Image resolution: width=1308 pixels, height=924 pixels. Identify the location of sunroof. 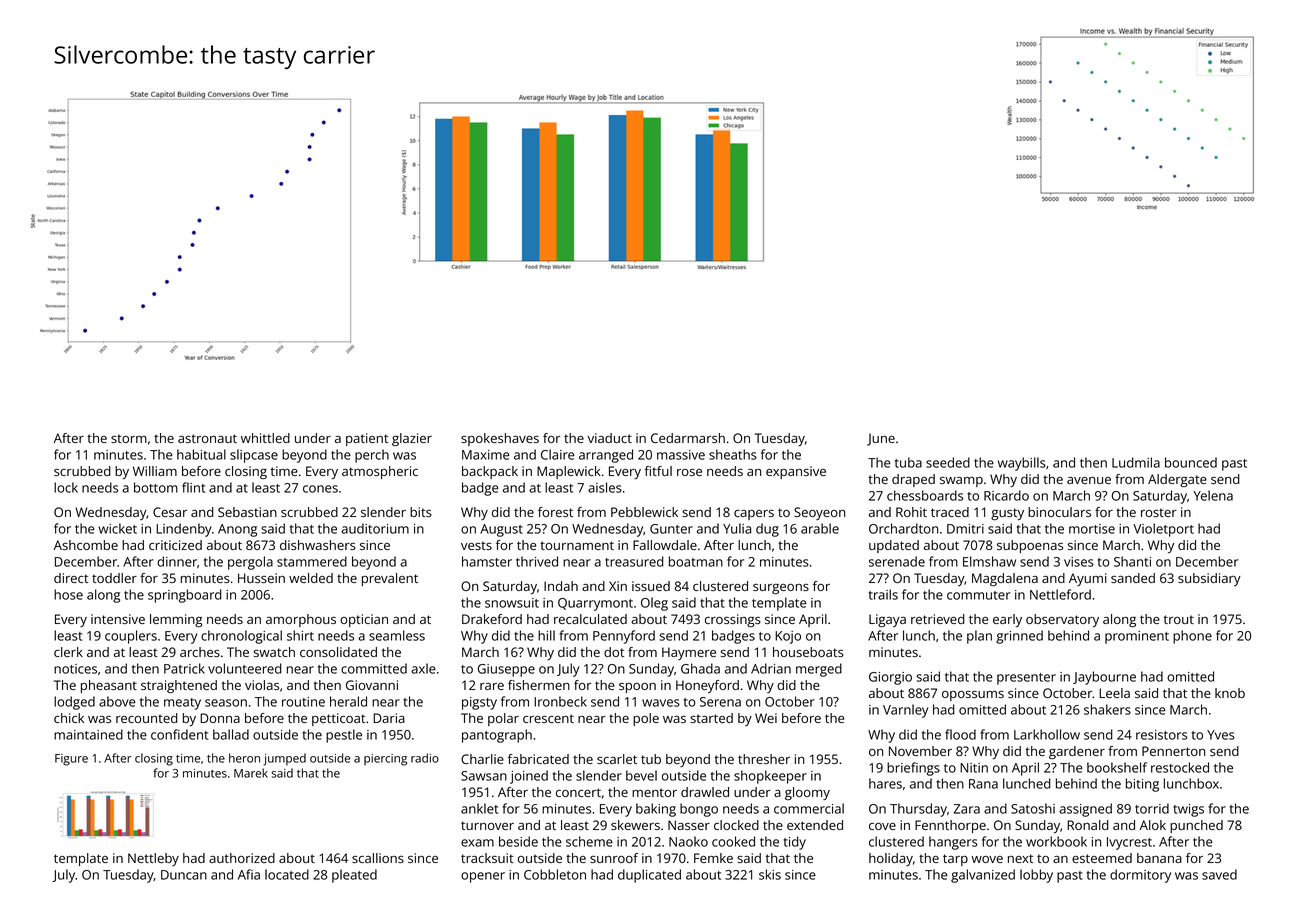
(614, 858).
